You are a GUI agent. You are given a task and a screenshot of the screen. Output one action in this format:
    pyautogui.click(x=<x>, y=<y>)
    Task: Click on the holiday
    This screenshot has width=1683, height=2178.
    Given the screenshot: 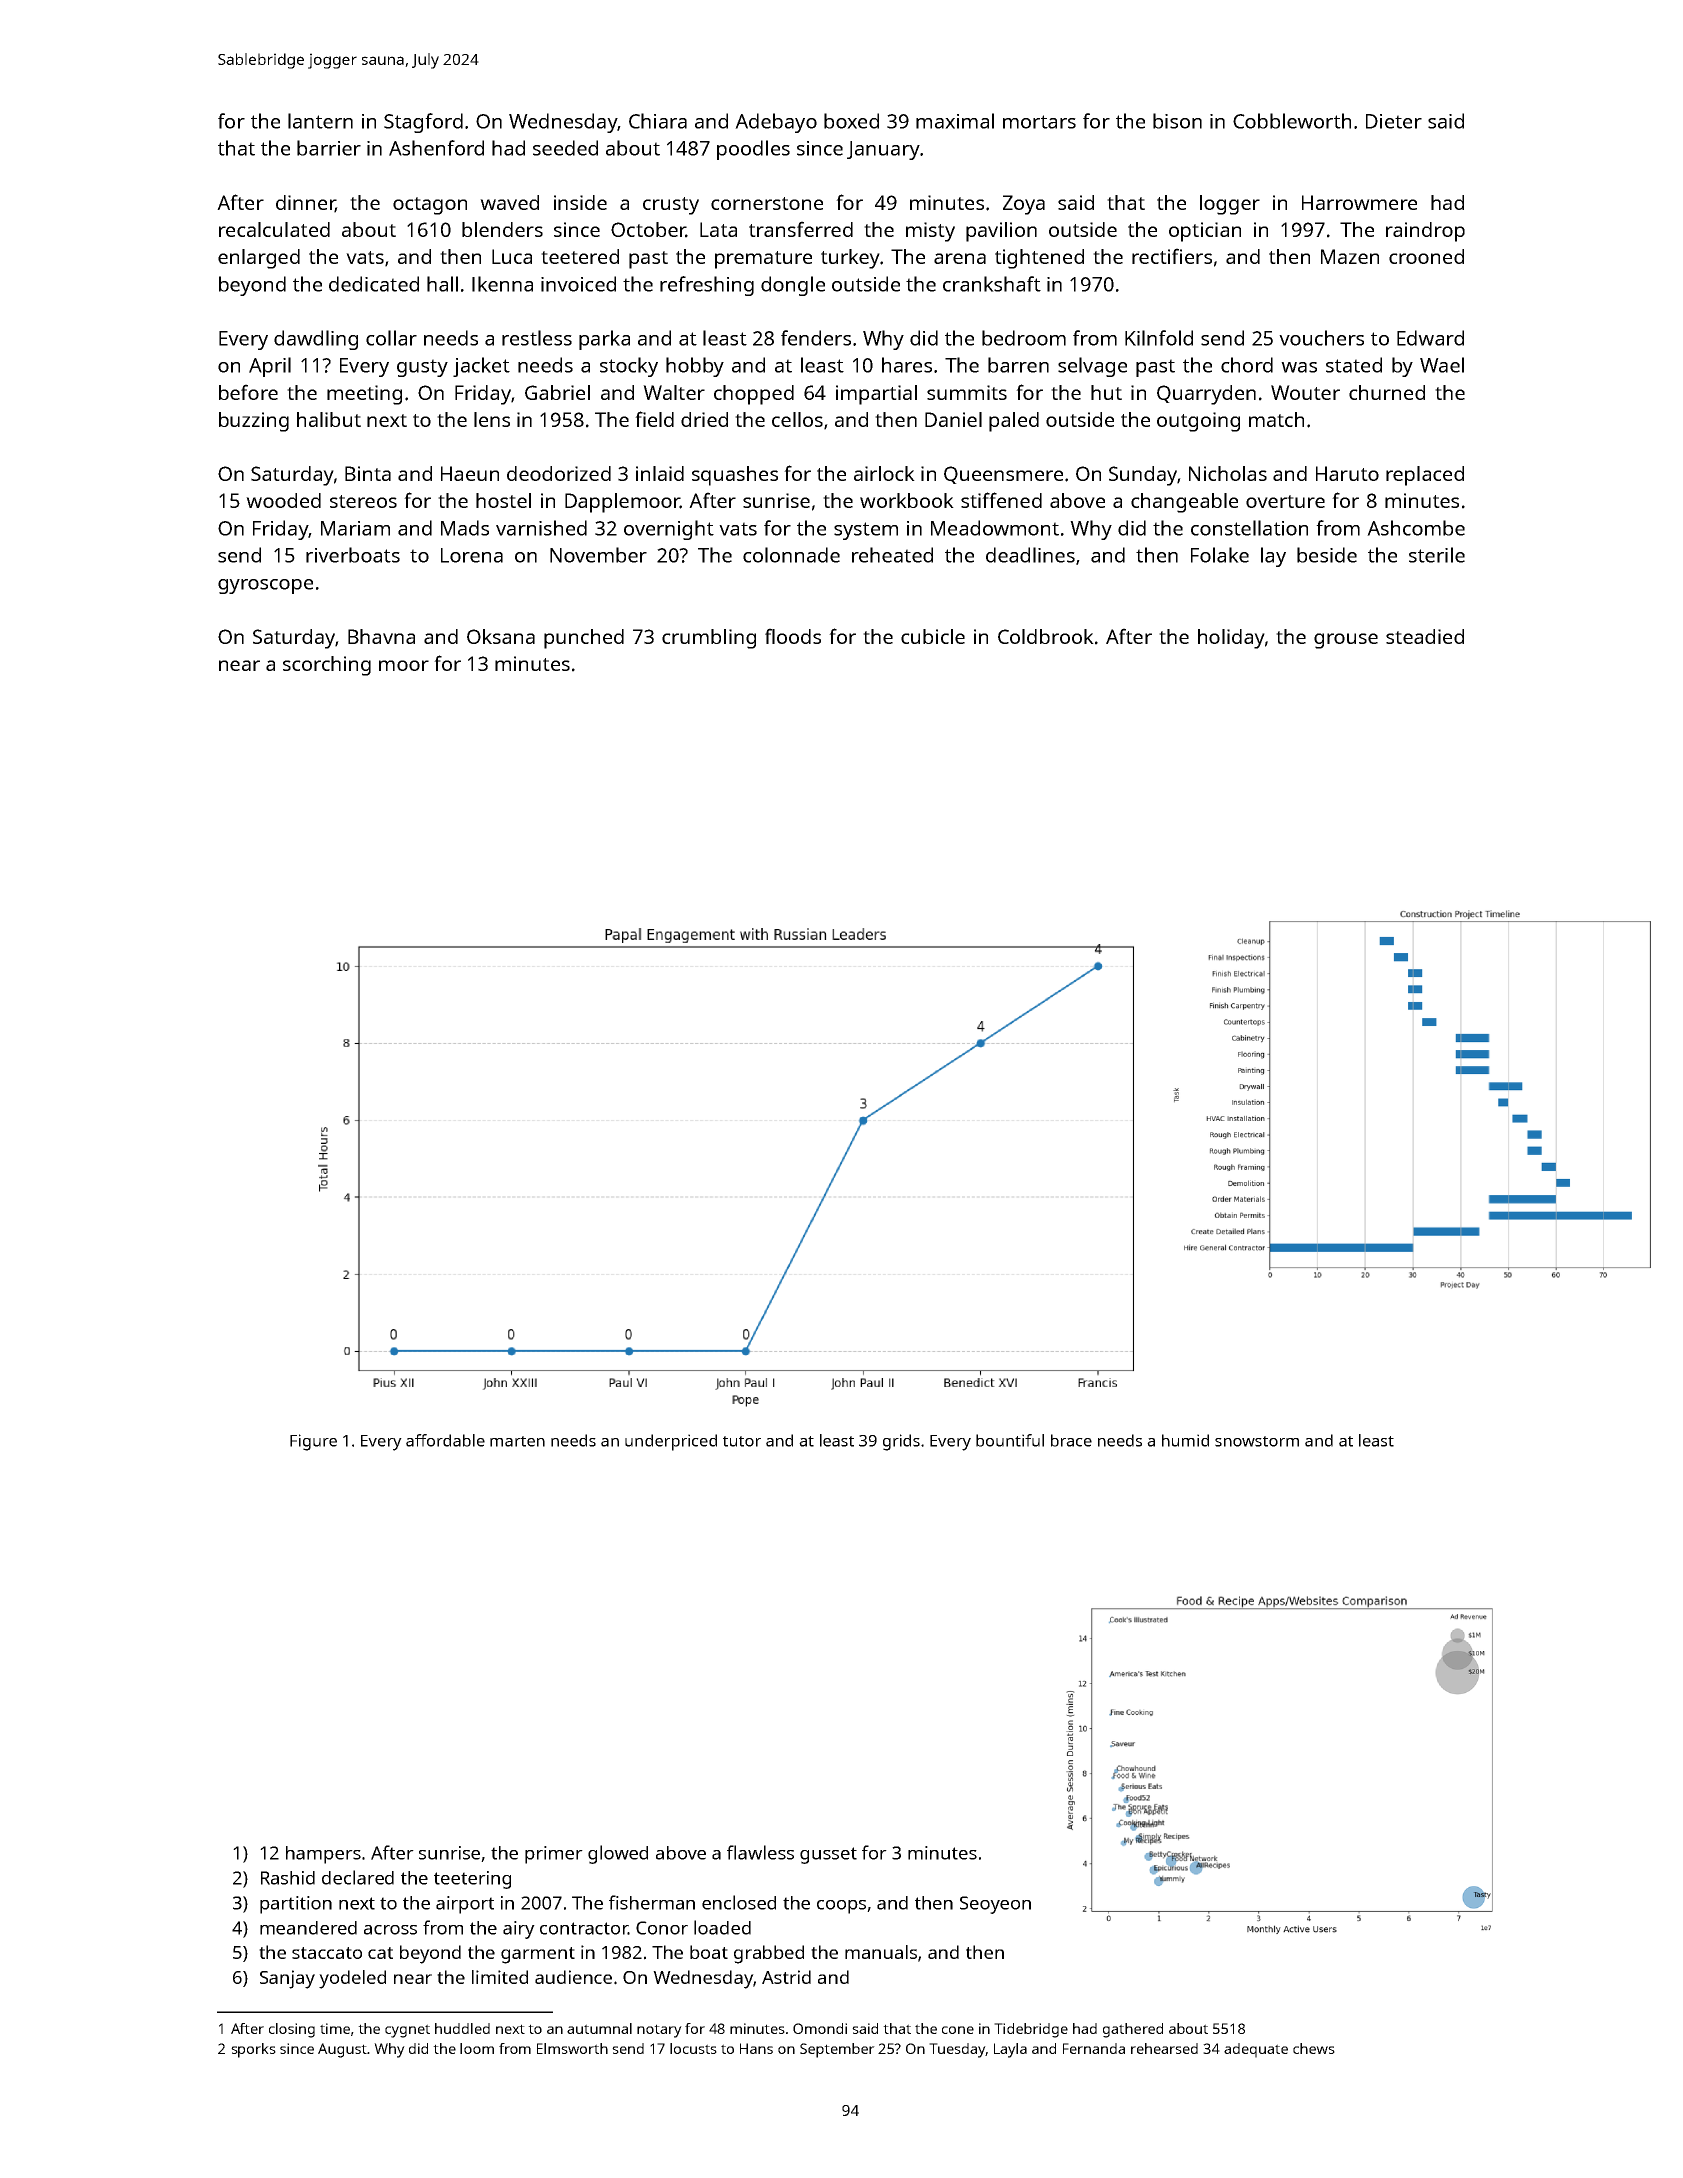 What is the action you would take?
    pyautogui.click(x=1231, y=639)
